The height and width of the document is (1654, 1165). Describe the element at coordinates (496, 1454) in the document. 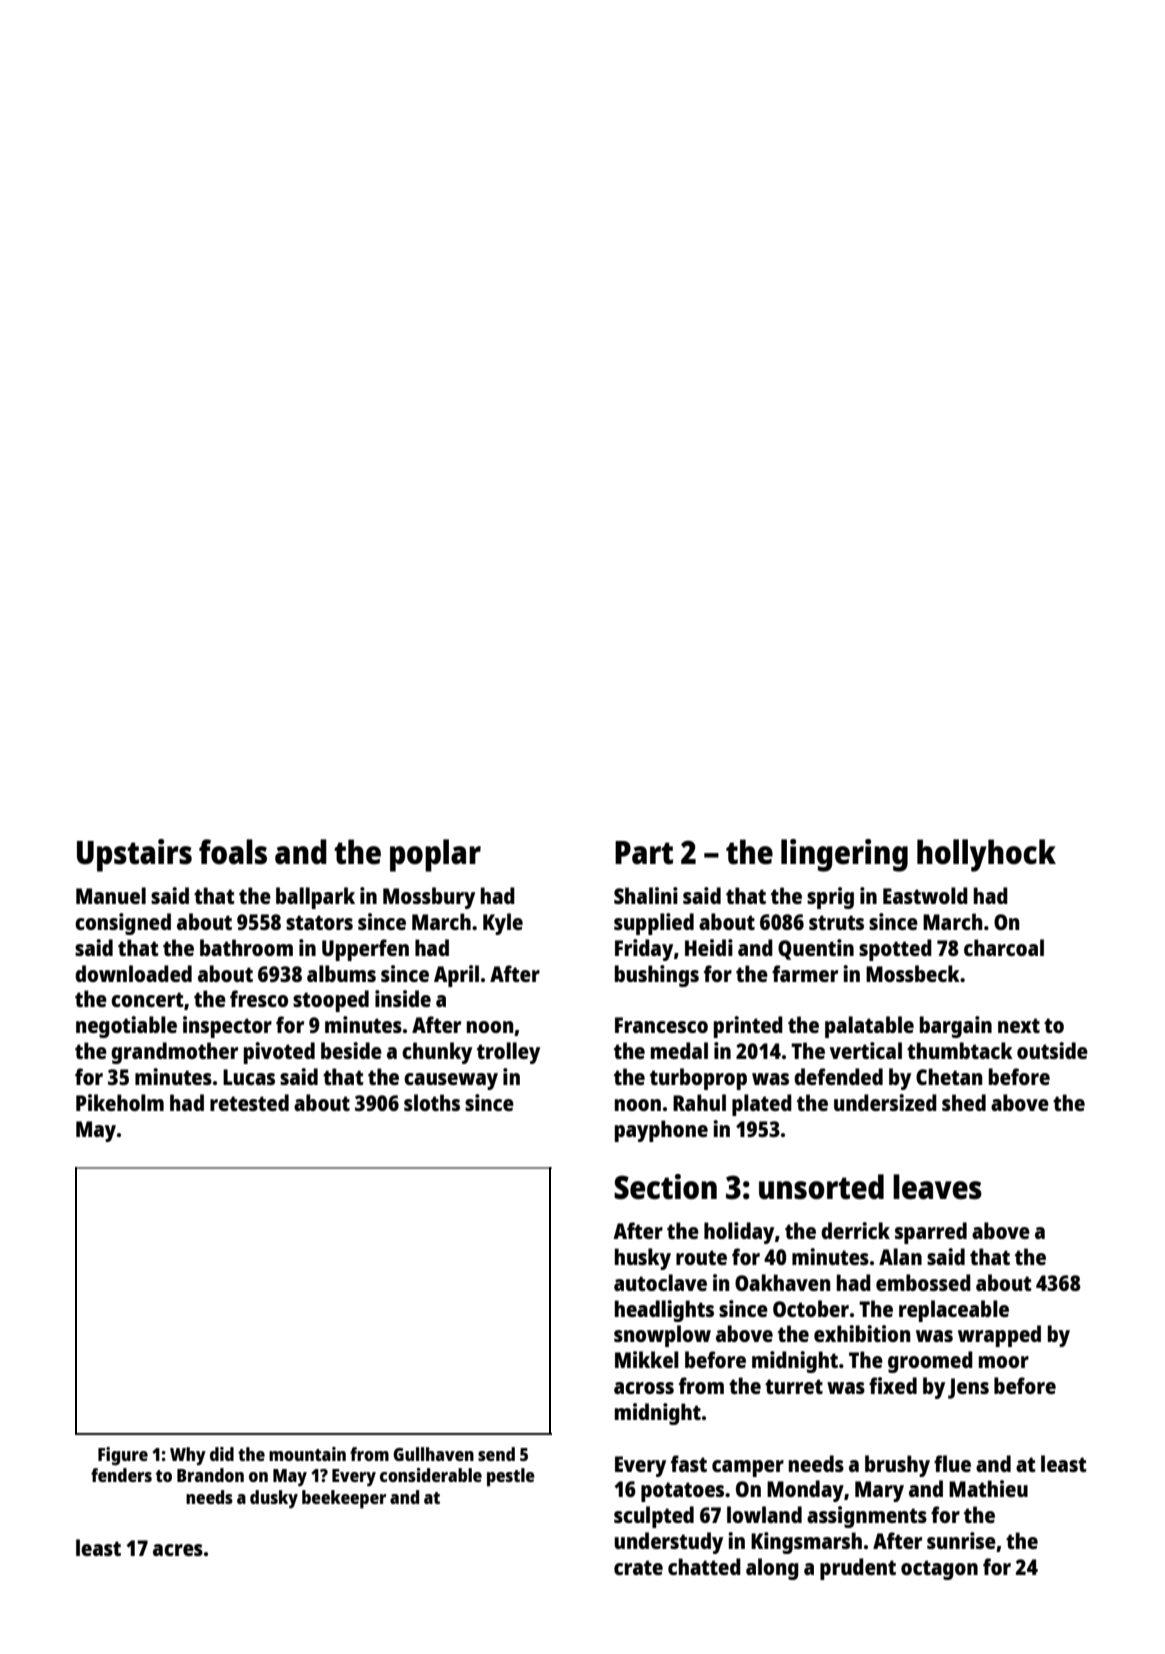

I see `send` at that location.
